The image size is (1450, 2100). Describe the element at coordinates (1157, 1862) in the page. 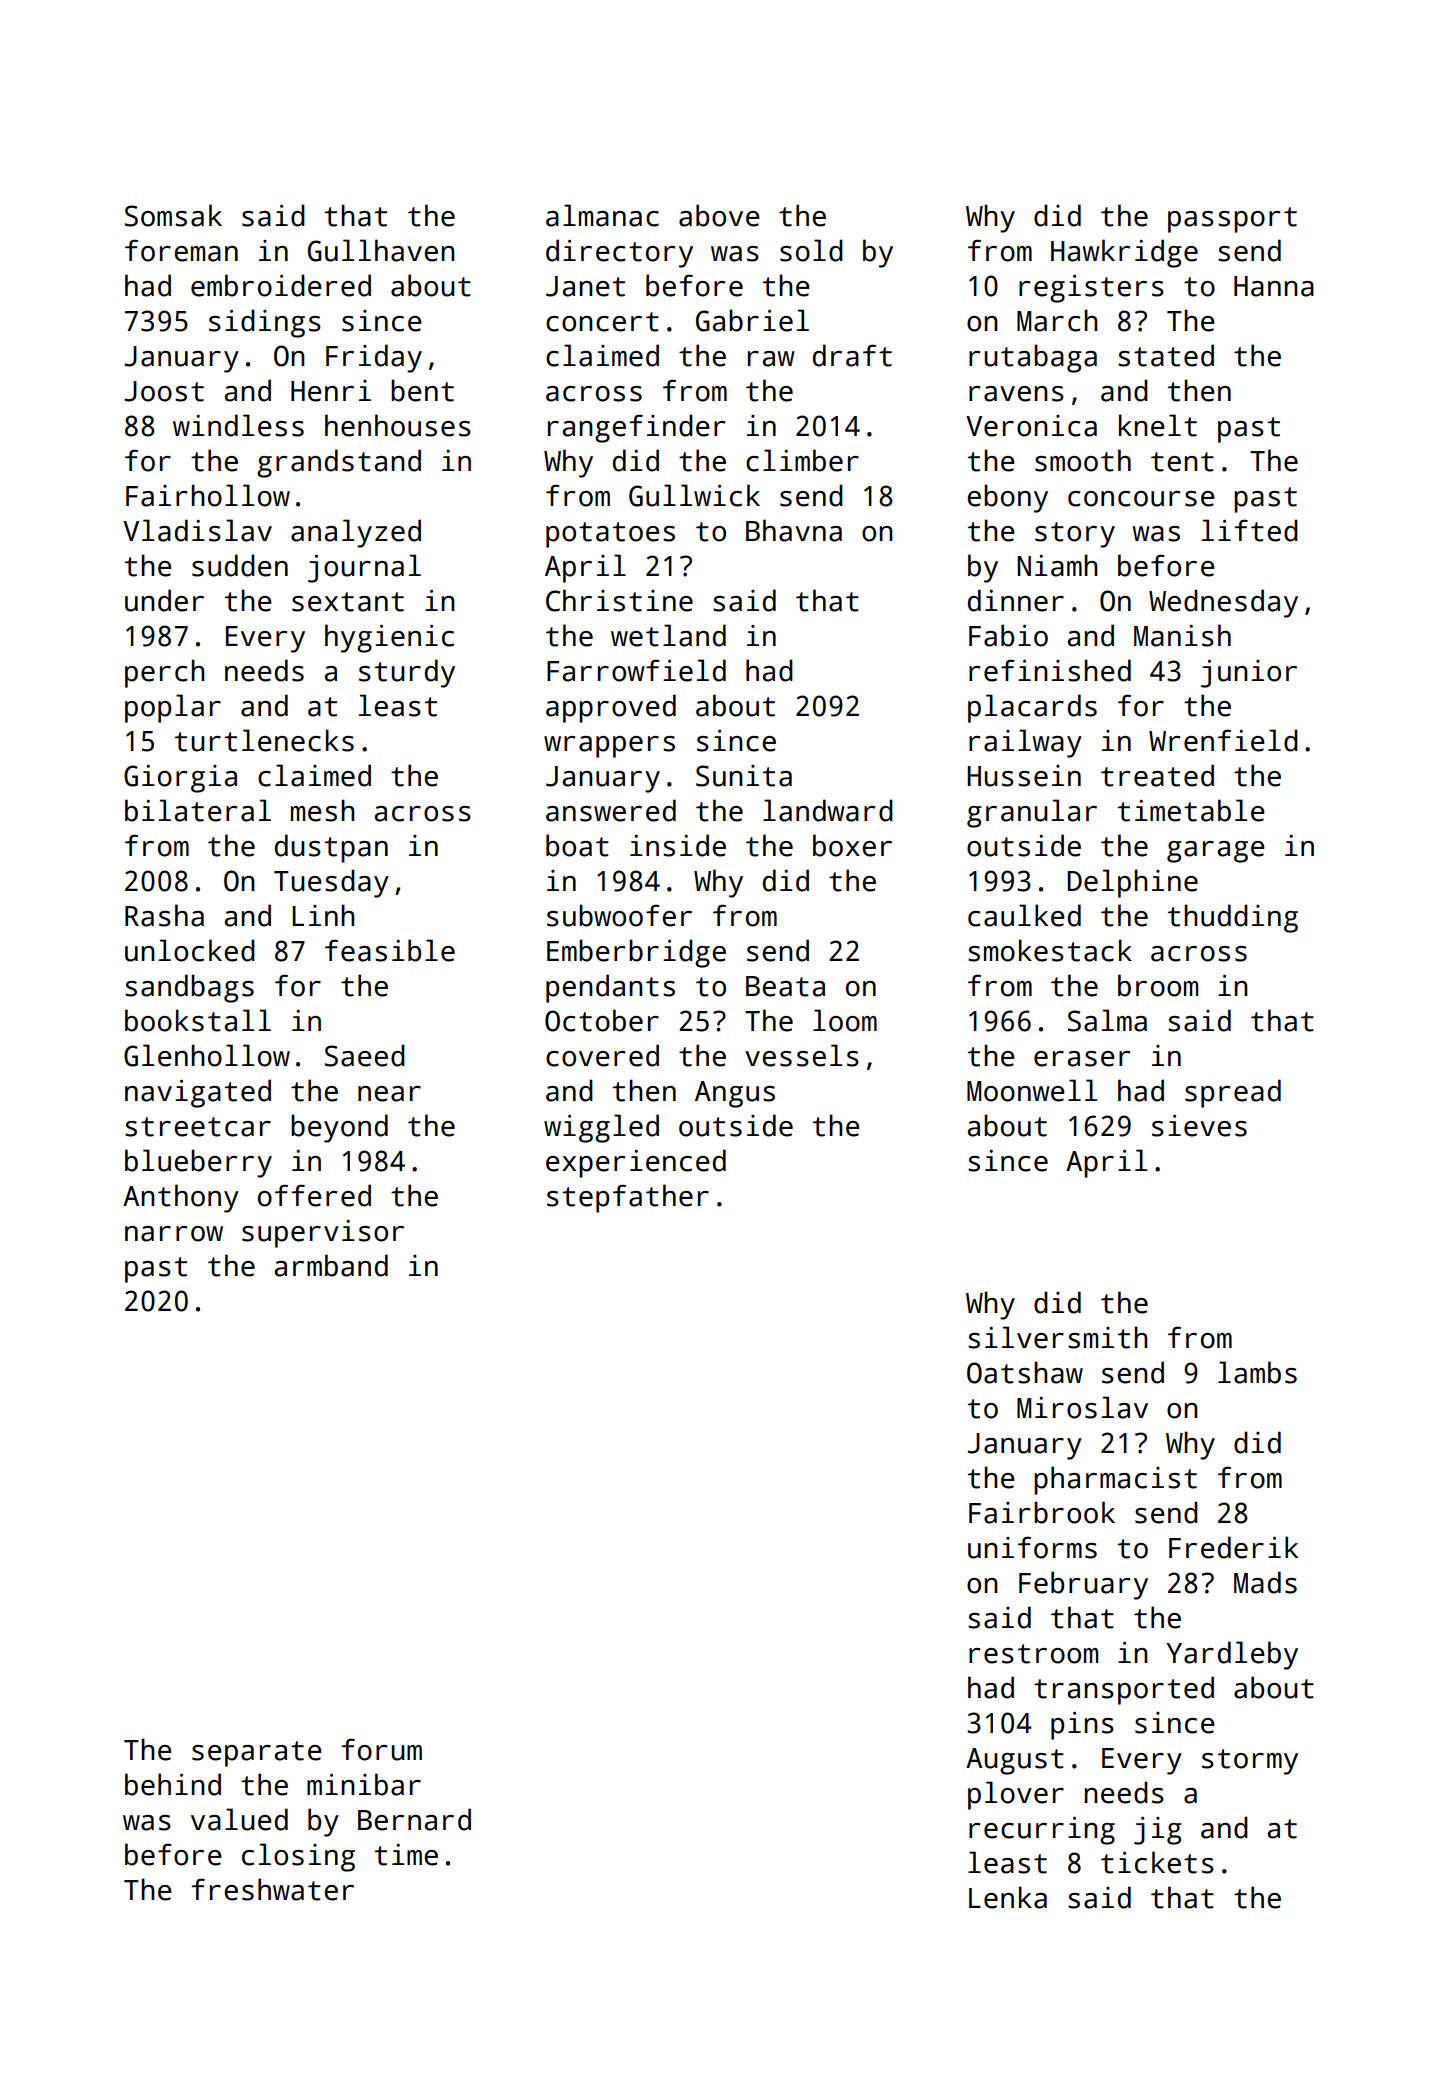

I see `tickets` at that location.
